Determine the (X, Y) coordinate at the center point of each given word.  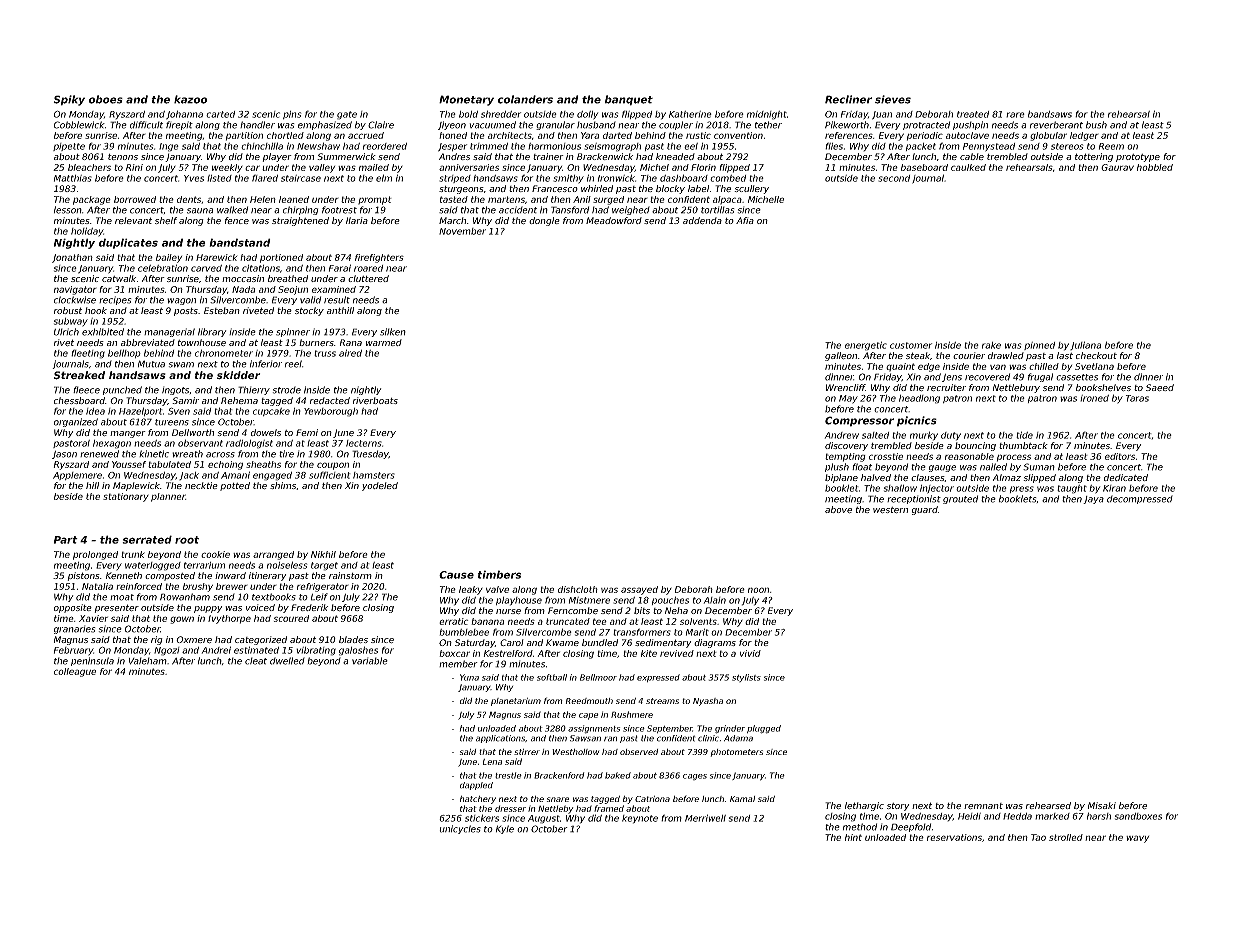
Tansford (570, 210)
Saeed (1160, 387)
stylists (746, 678)
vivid (750, 653)
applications (500, 739)
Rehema (239, 400)
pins (292, 115)
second (894, 178)
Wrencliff (846, 387)
